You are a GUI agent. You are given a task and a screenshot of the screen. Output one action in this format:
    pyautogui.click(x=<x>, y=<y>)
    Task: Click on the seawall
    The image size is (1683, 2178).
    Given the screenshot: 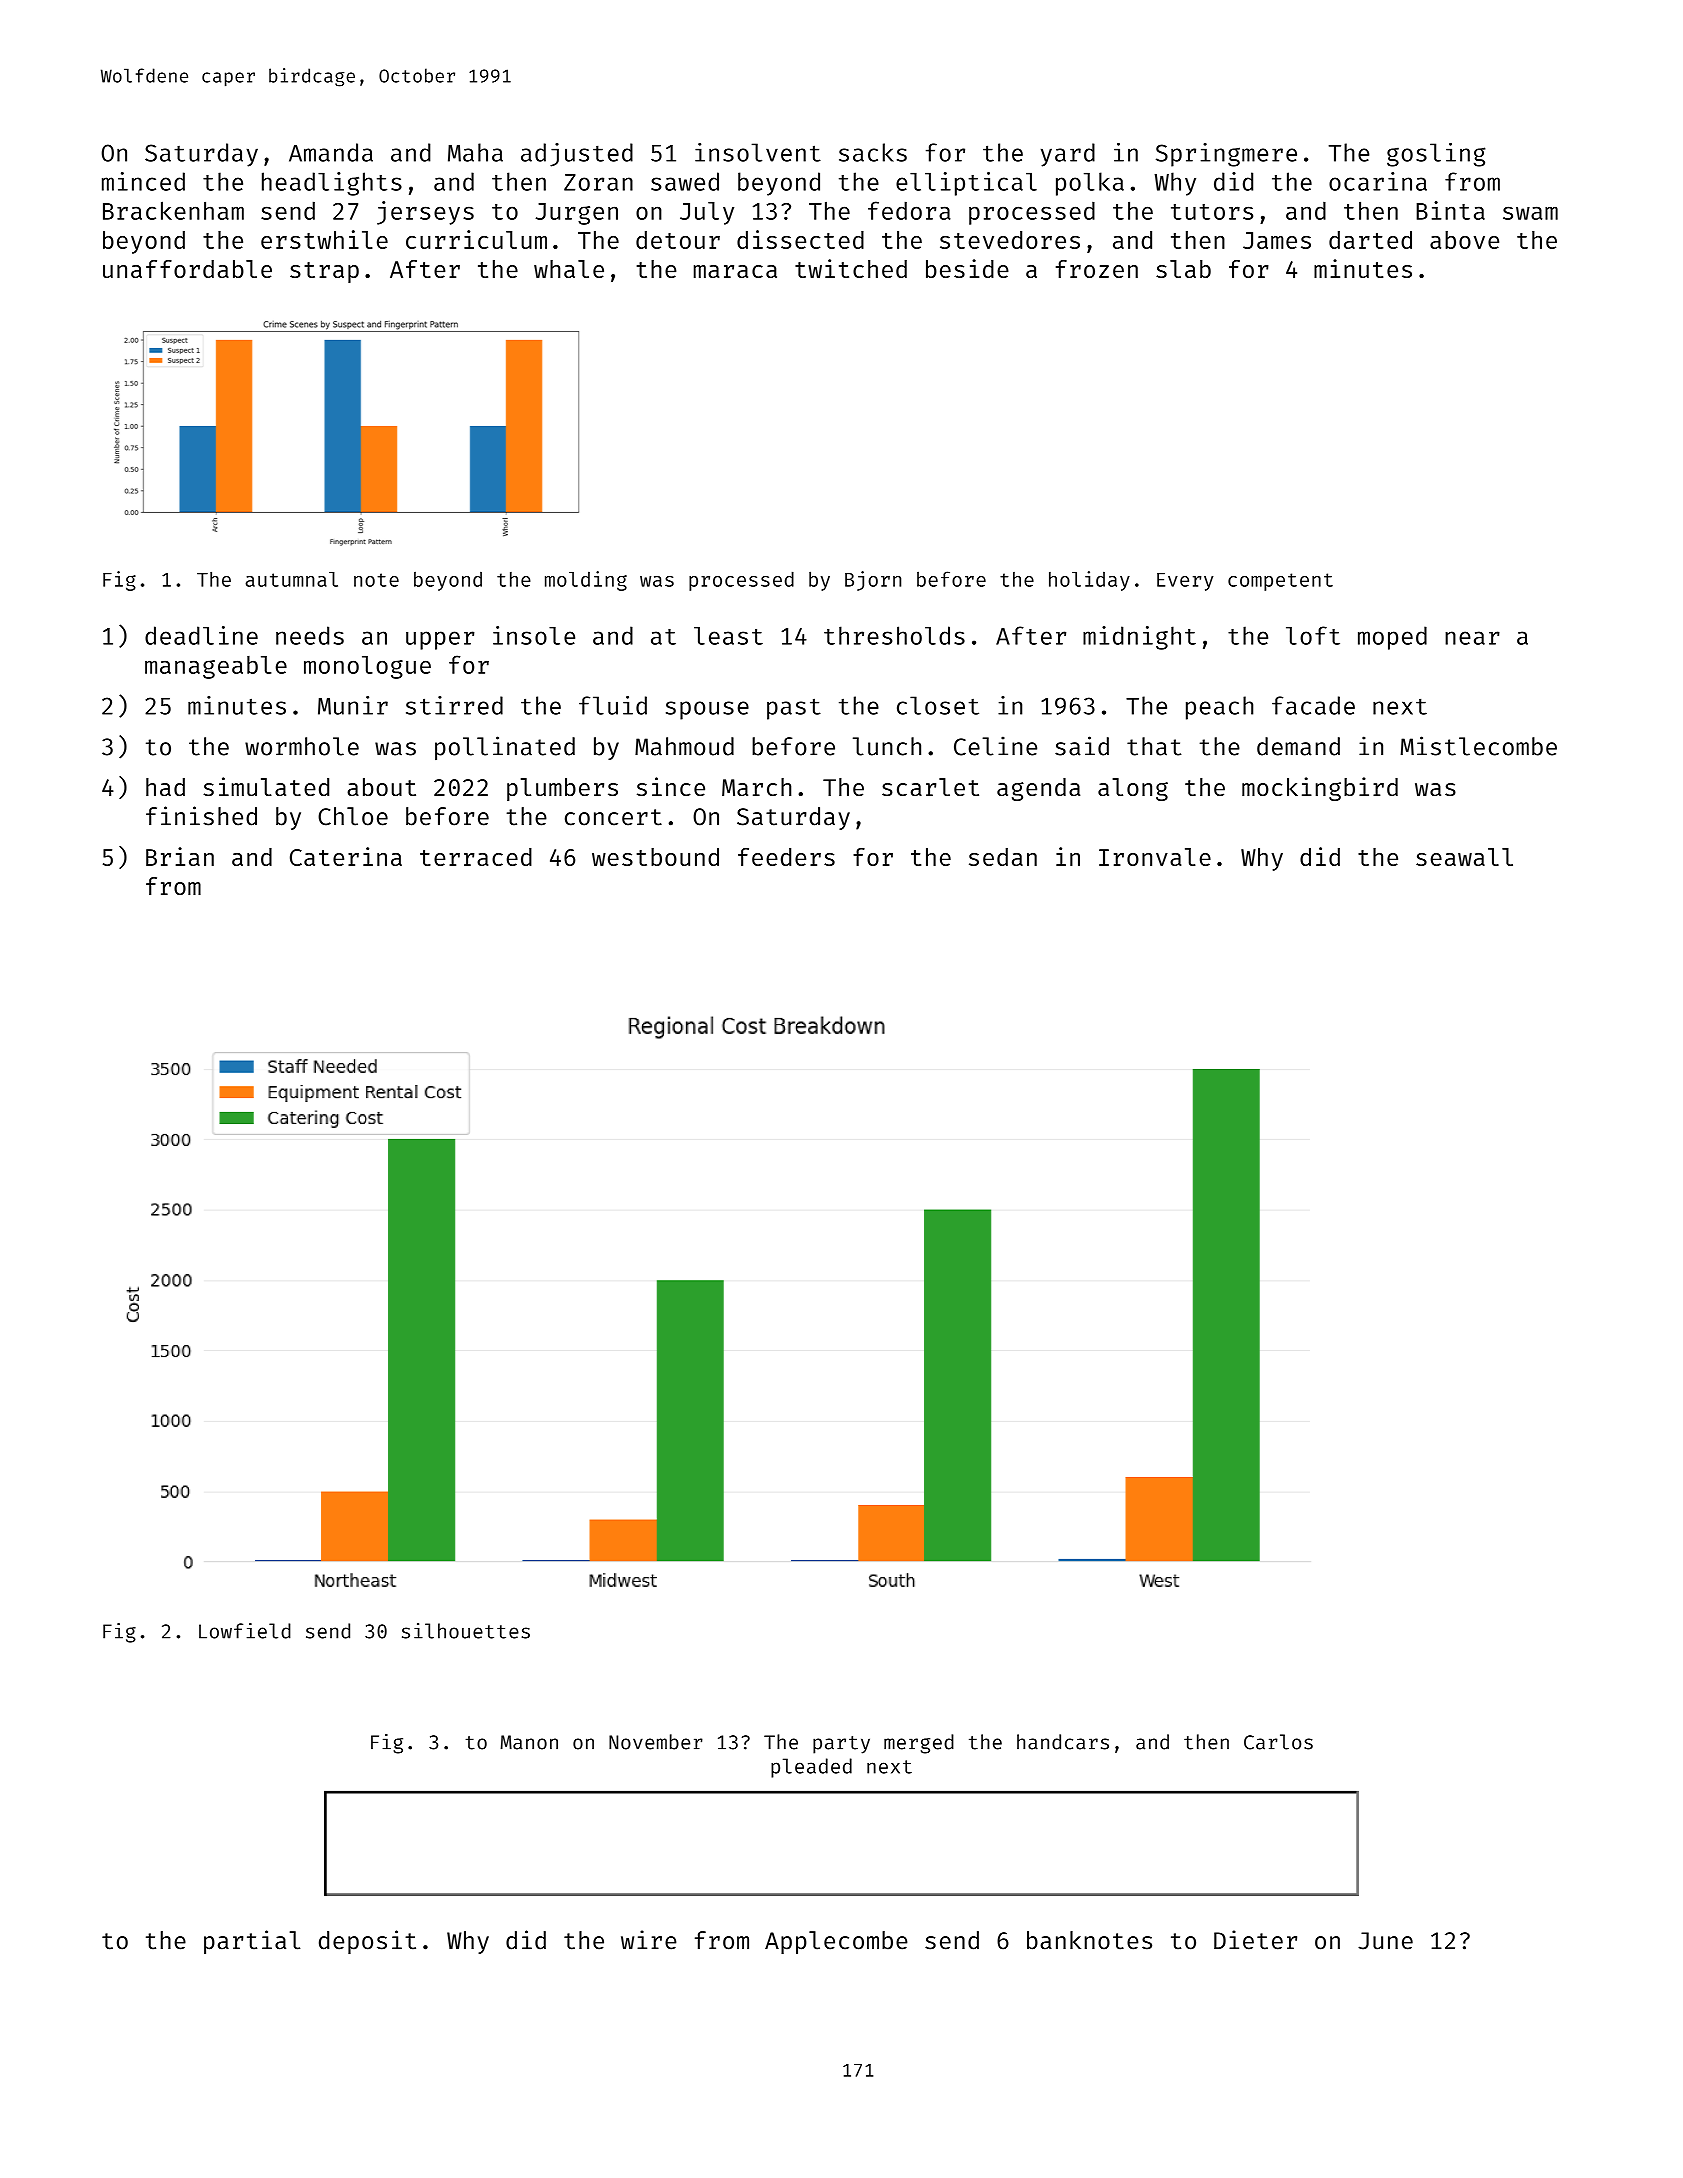 What is the action you would take?
    pyautogui.click(x=1464, y=857)
